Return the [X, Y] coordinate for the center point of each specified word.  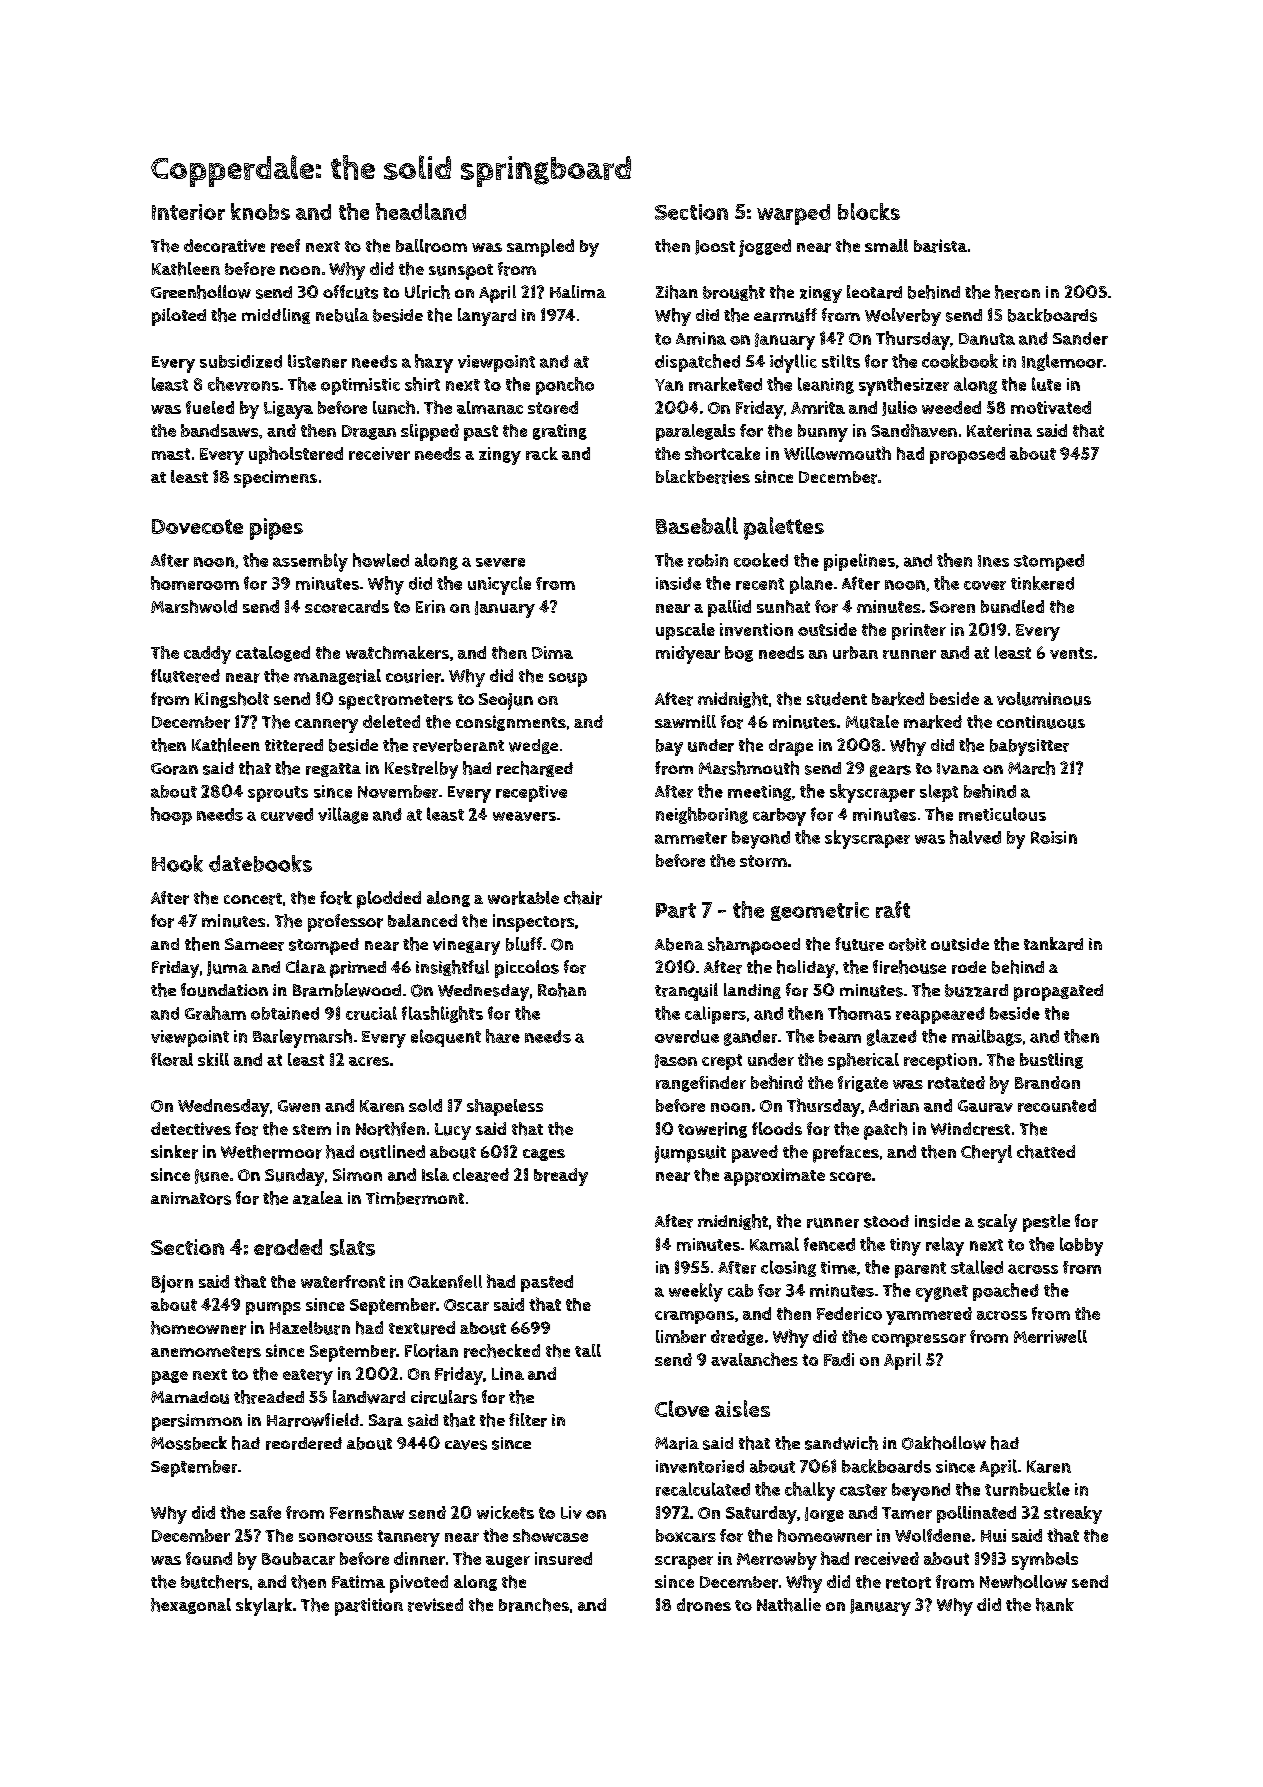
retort [908, 1583]
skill [213, 1059]
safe [265, 1512]
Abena [679, 944]
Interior [188, 212]
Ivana [958, 769]
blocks [869, 211]
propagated [1058, 992]
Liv [571, 1512]
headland [421, 211]
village [343, 815]
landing [752, 991]
